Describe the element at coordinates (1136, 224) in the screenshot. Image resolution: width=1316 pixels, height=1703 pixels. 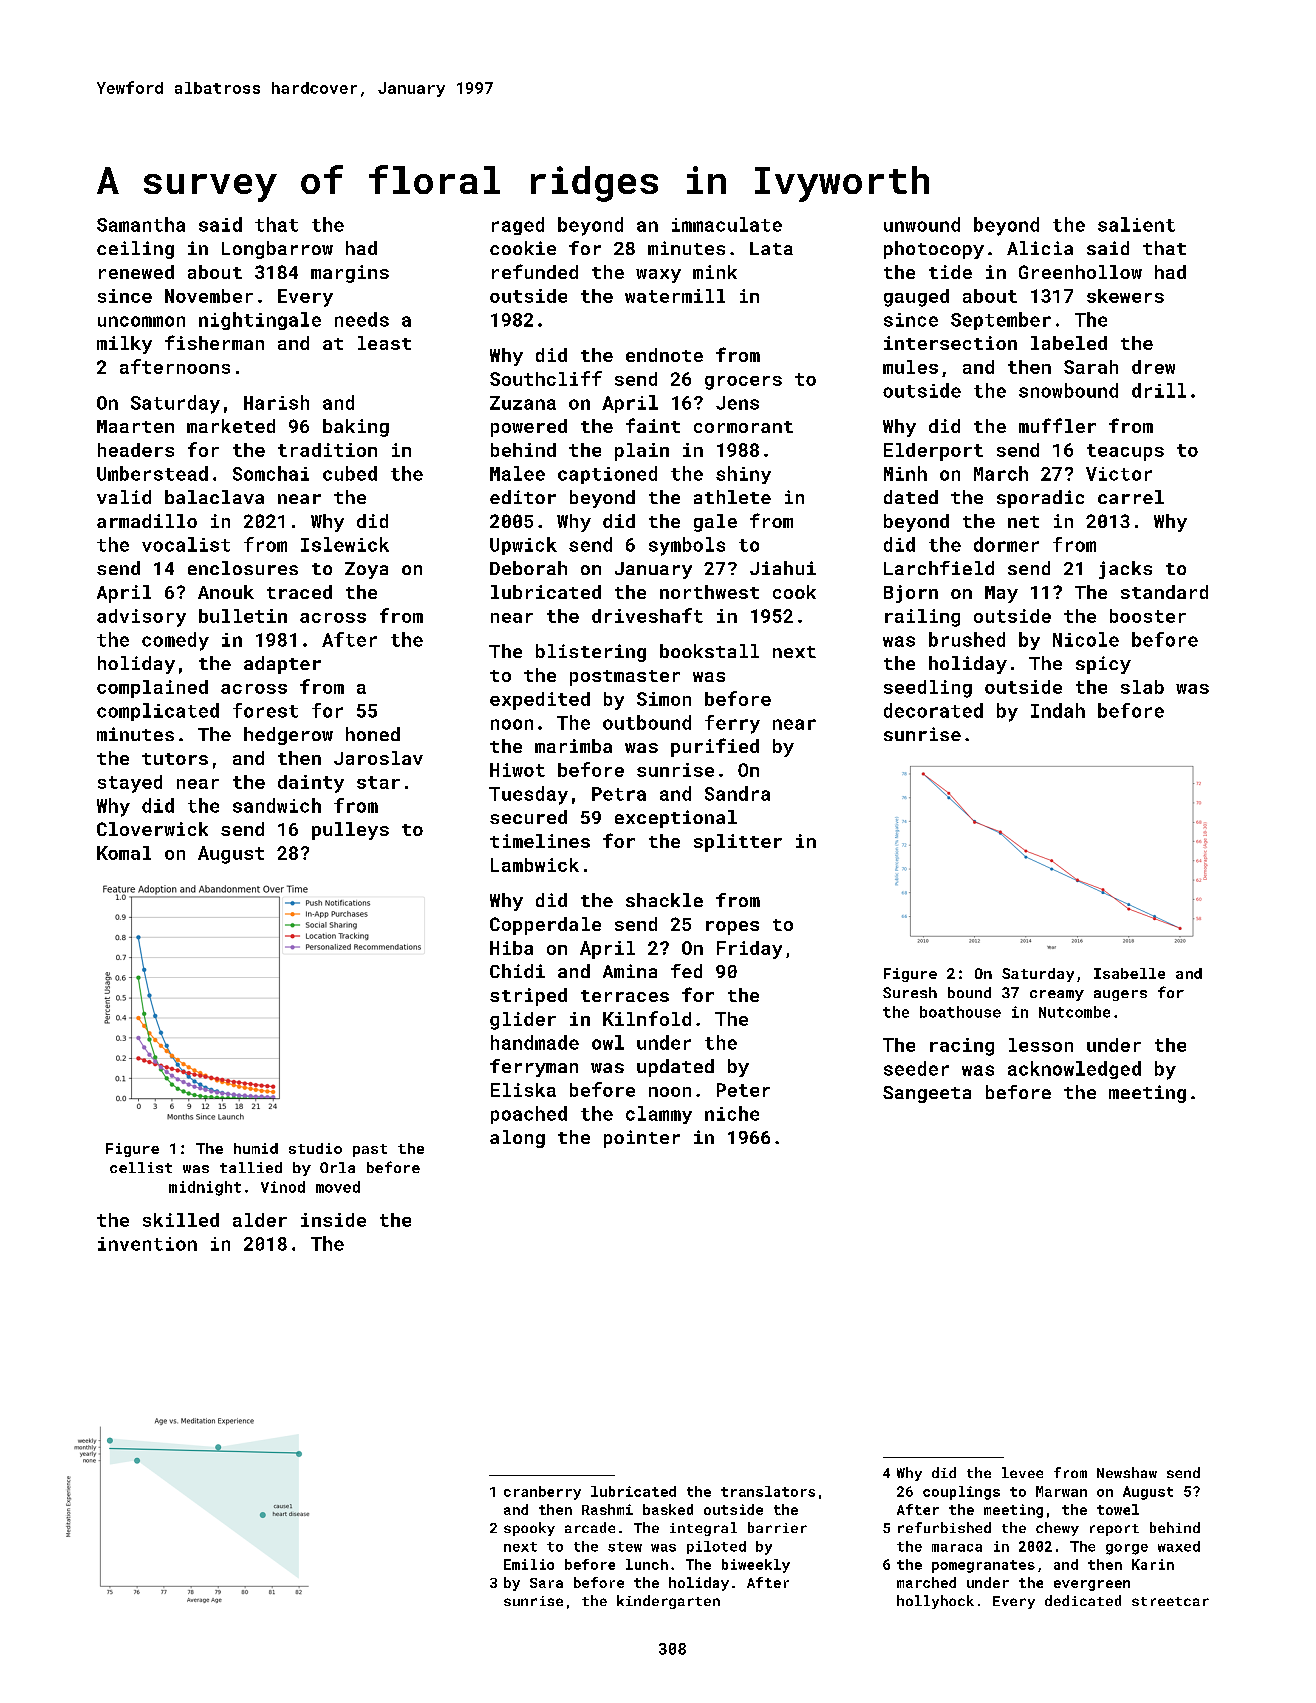
I see `salient` at that location.
